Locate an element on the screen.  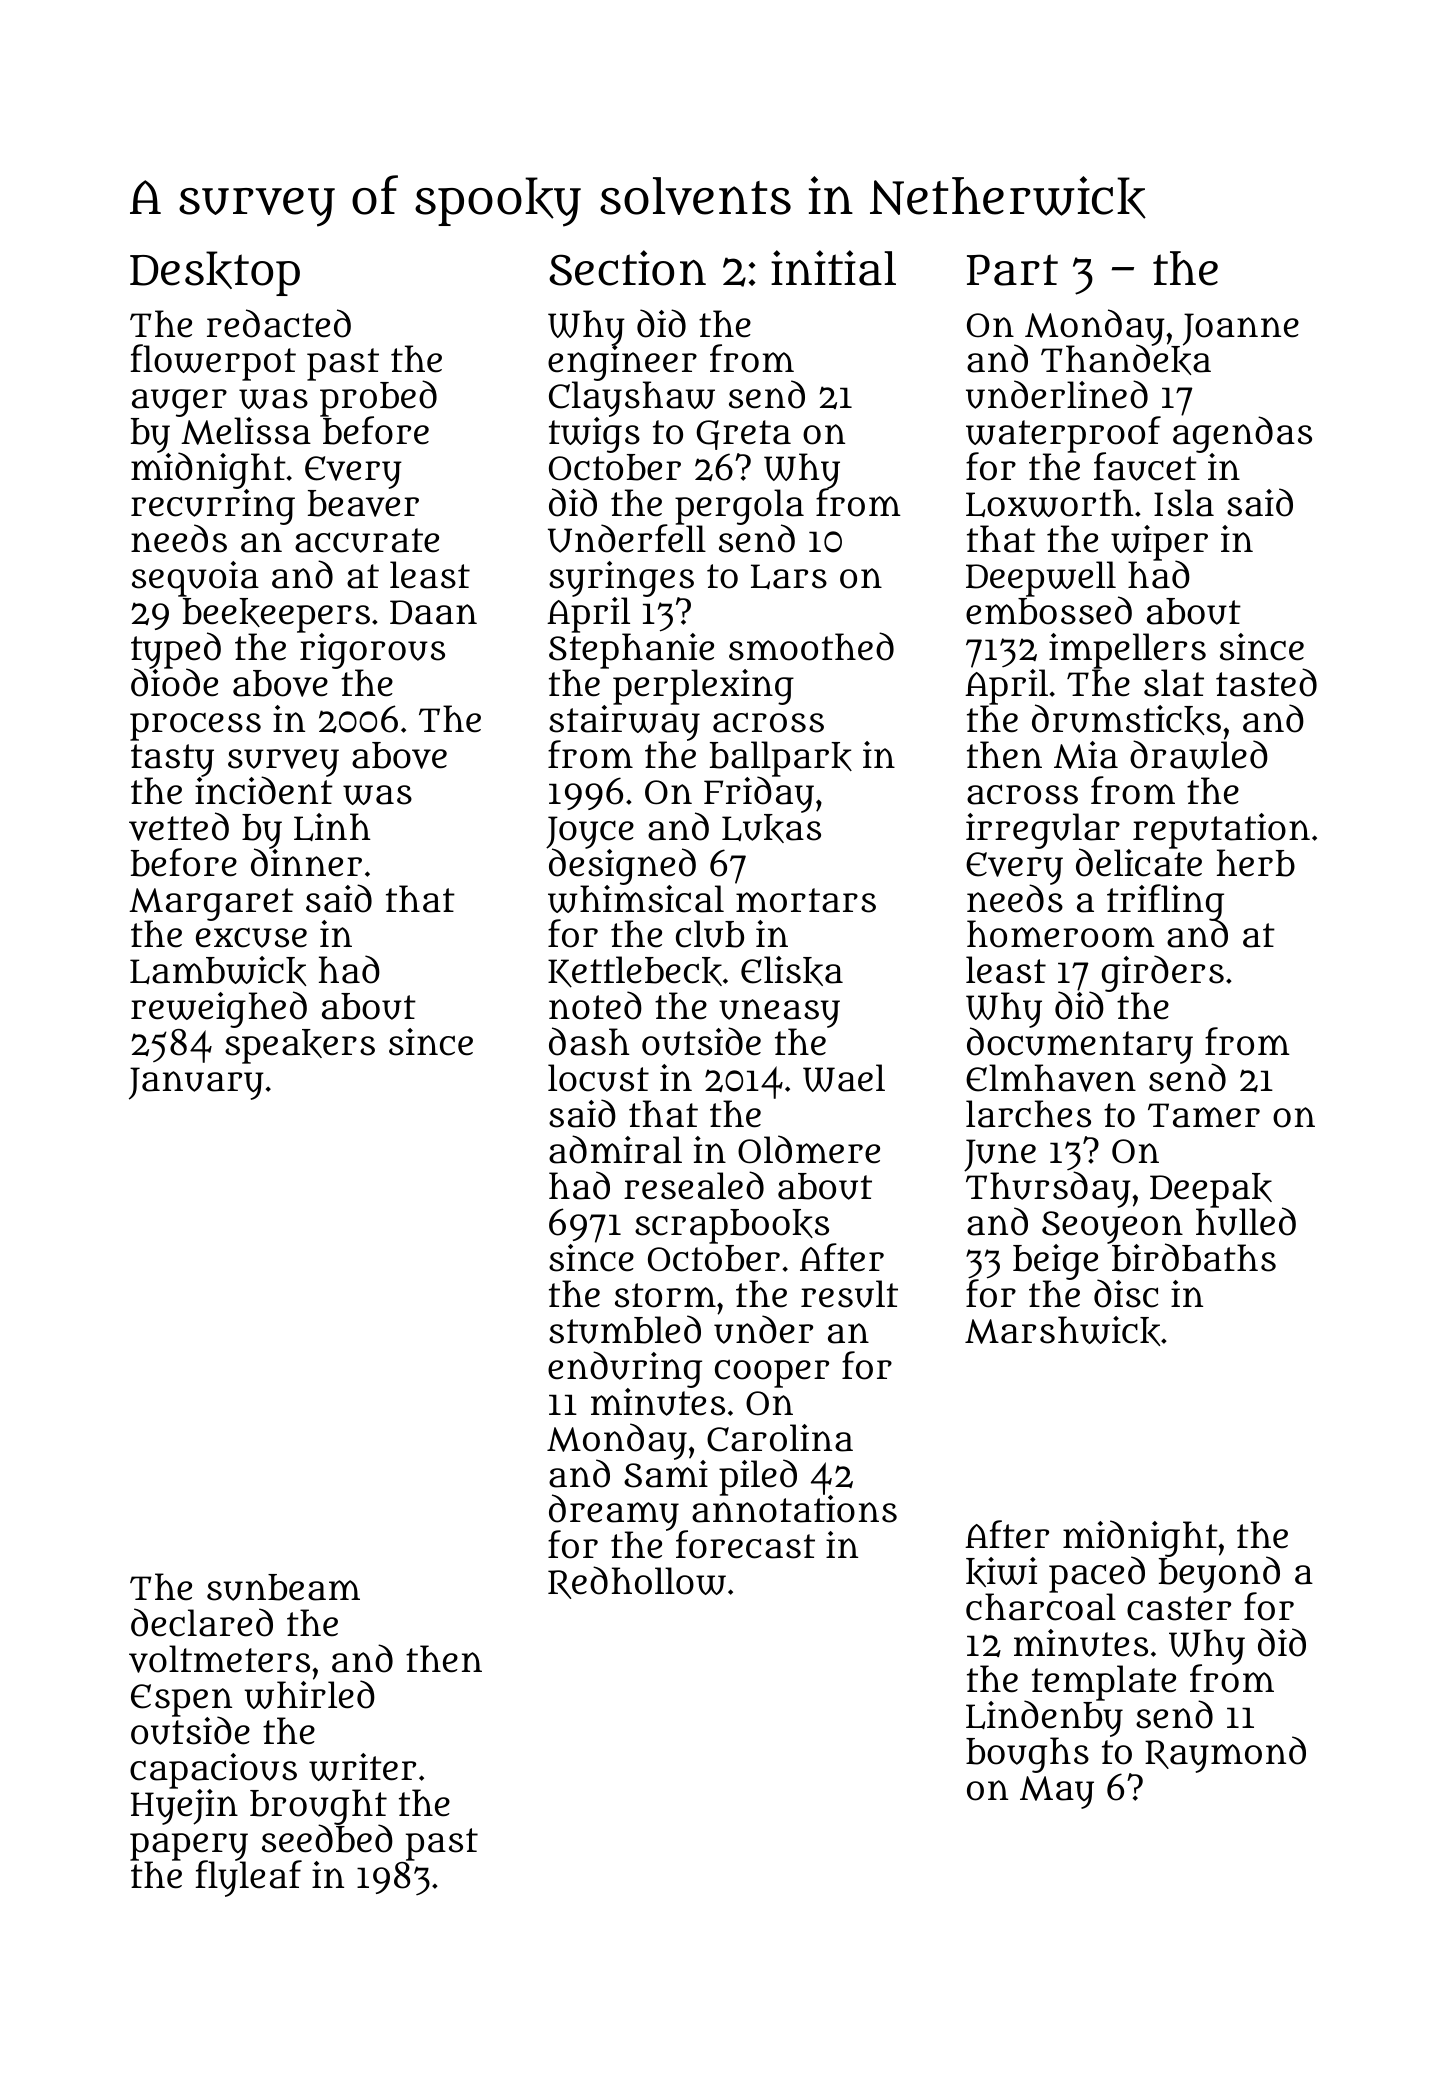
Oldmere is located at coordinates (809, 1149).
